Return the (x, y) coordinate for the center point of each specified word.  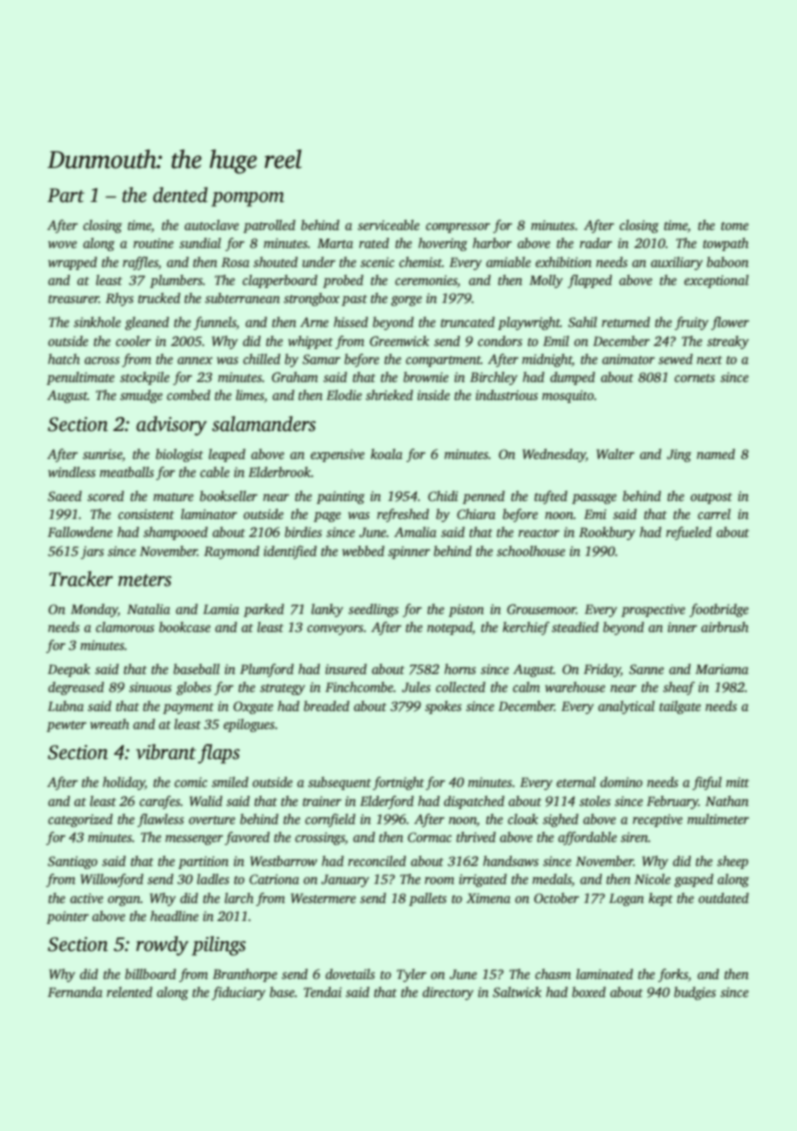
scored (105, 496)
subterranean (242, 298)
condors (500, 341)
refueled (689, 533)
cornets (694, 378)
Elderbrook (279, 472)
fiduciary (239, 993)
